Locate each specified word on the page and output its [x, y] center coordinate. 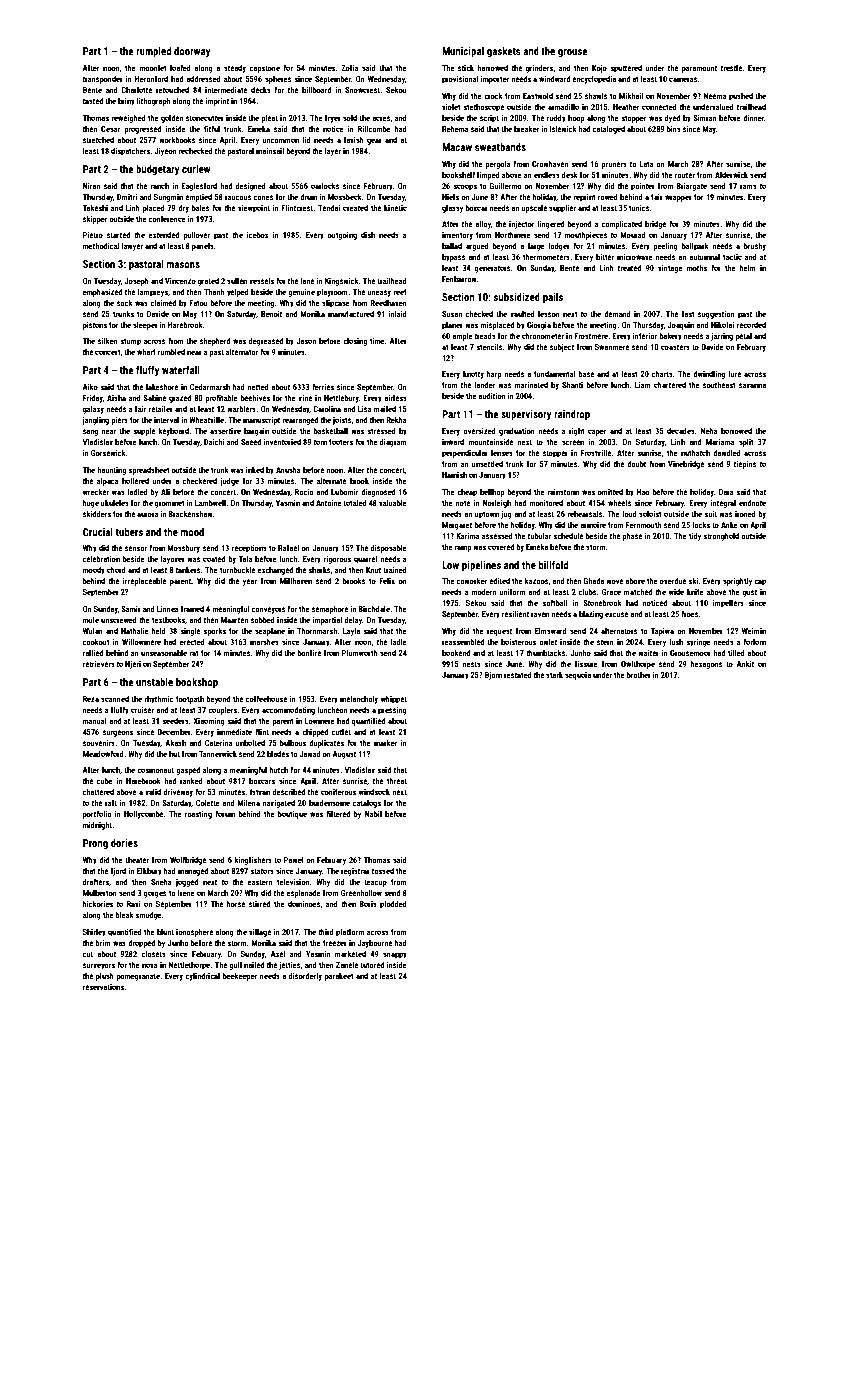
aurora [148, 514]
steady [235, 69]
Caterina [219, 743]
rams [748, 186]
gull [235, 966]
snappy [395, 955]
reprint [584, 198]
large [536, 247]
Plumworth [360, 653]
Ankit [745, 664]
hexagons [706, 665]
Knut [373, 570]
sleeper [145, 326]
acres [381, 118]
